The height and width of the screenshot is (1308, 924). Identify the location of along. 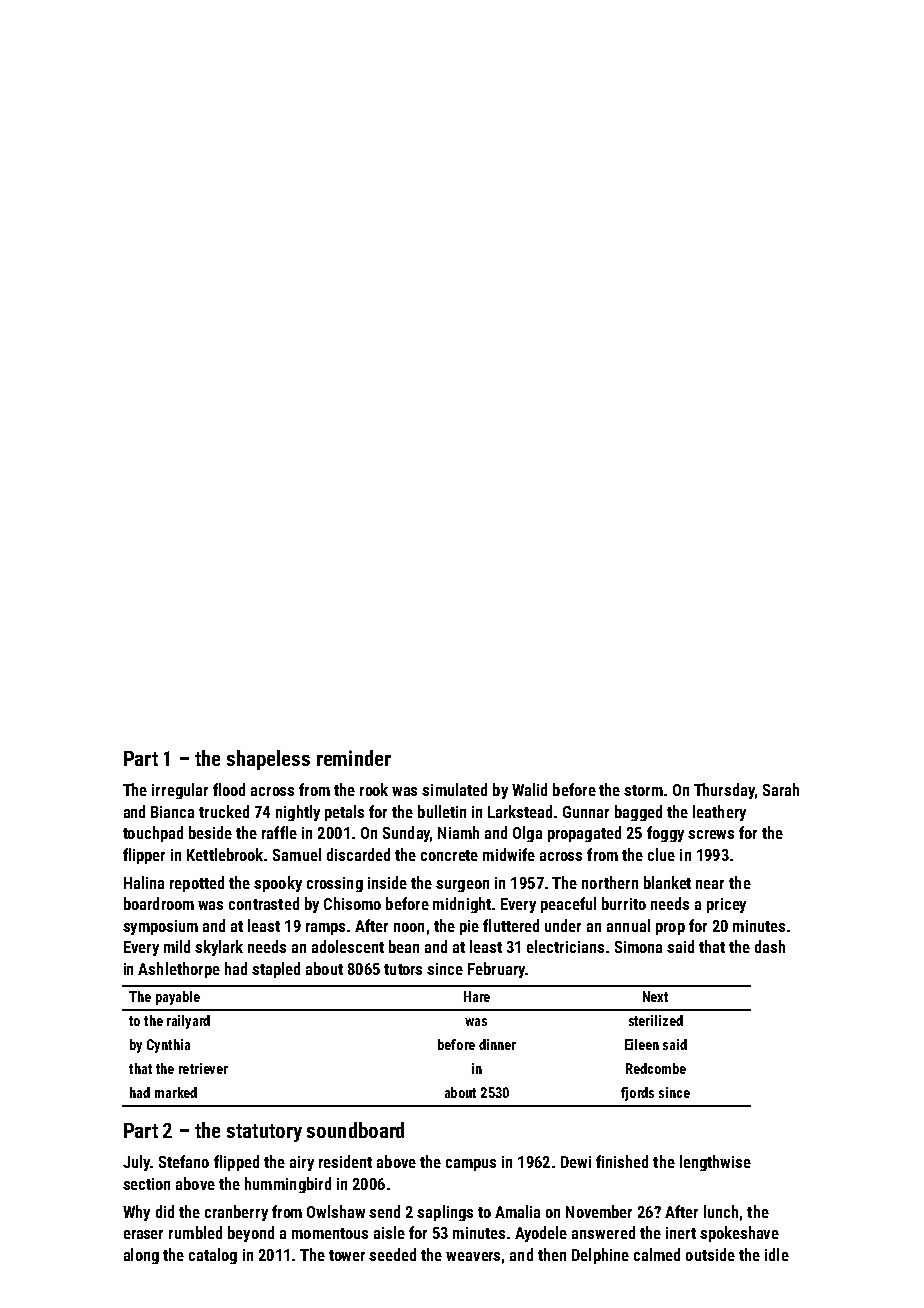
(141, 1256).
